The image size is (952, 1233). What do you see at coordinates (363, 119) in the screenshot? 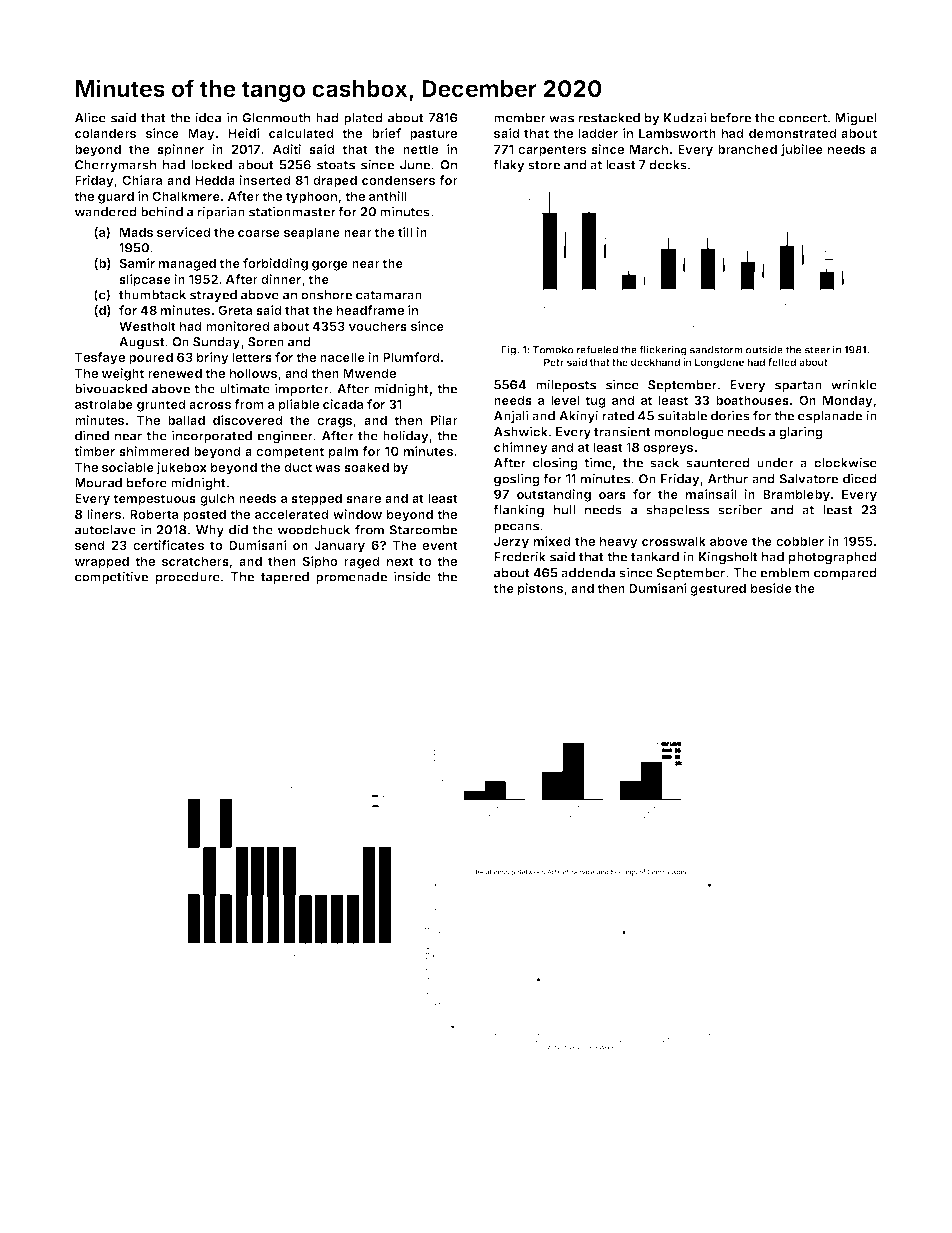
I see `plated` at bounding box center [363, 119].
